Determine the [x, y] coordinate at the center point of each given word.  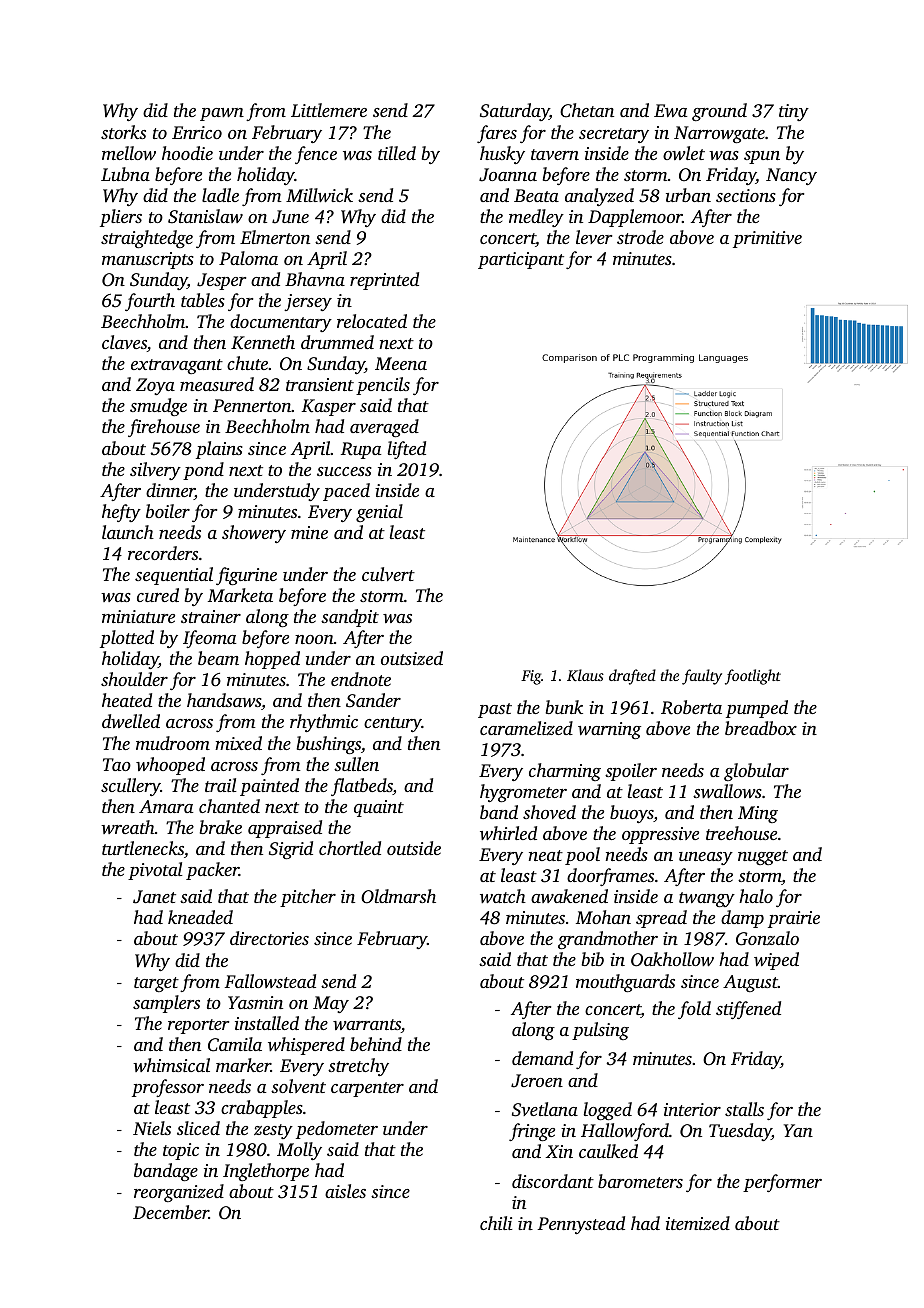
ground [719, 112]
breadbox [761, 728]
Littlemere [329, 110]
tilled [397, 153]
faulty [702, 677]
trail [220, 785]
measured [217, 384]
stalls [744, 1109]
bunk [564, 707]
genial [379, 513]
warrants [367, 1024]
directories [269, 938]
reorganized [179, 1193]
